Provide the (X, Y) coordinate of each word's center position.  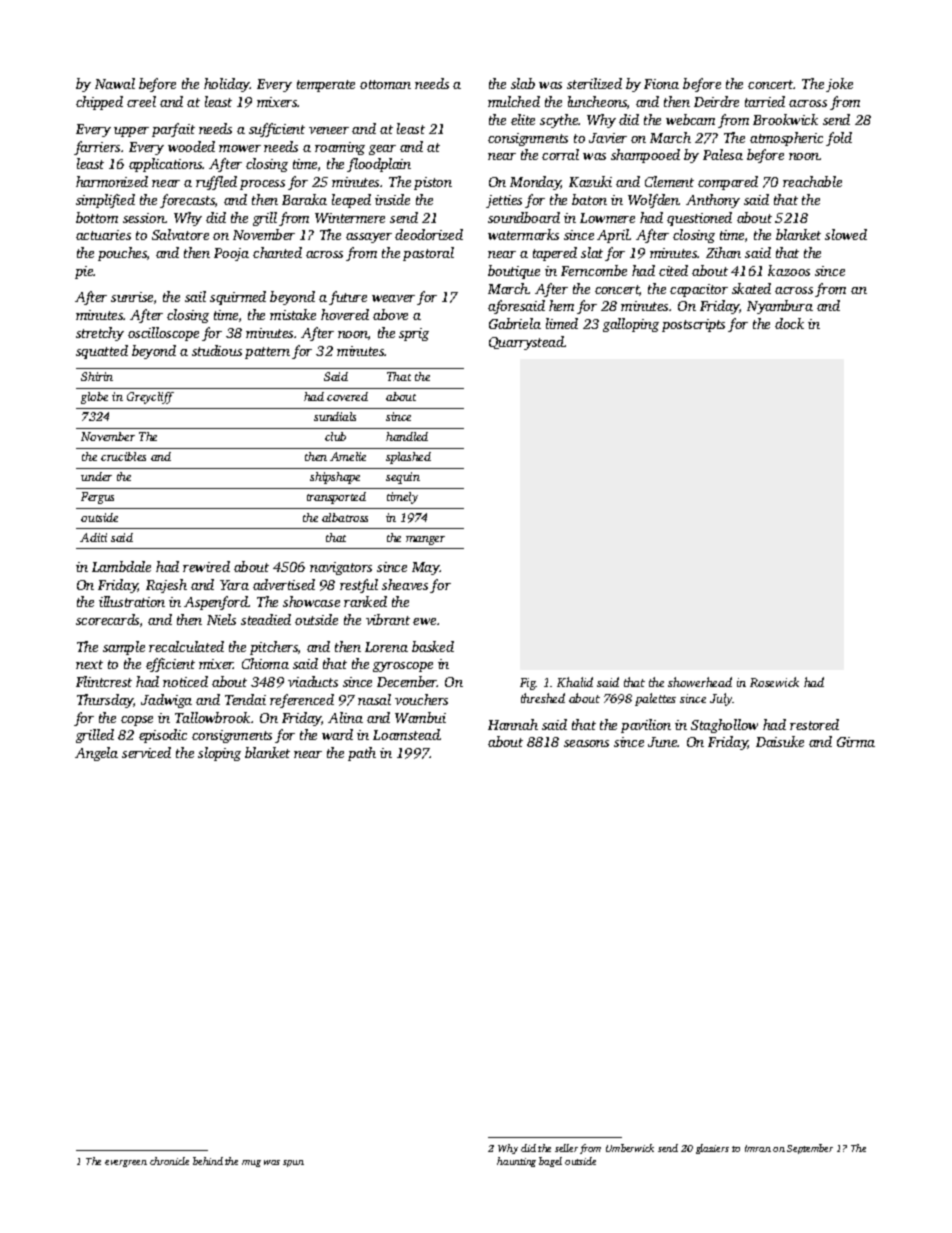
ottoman (385, 84)
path (362, 754)
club (335, 436)
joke (839, 85)
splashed (408, 458)
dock (789, 323)
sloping (219, 754)
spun (293, 1163)
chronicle (169, 1161)
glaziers (712, 1149)
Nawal (115, 83)
